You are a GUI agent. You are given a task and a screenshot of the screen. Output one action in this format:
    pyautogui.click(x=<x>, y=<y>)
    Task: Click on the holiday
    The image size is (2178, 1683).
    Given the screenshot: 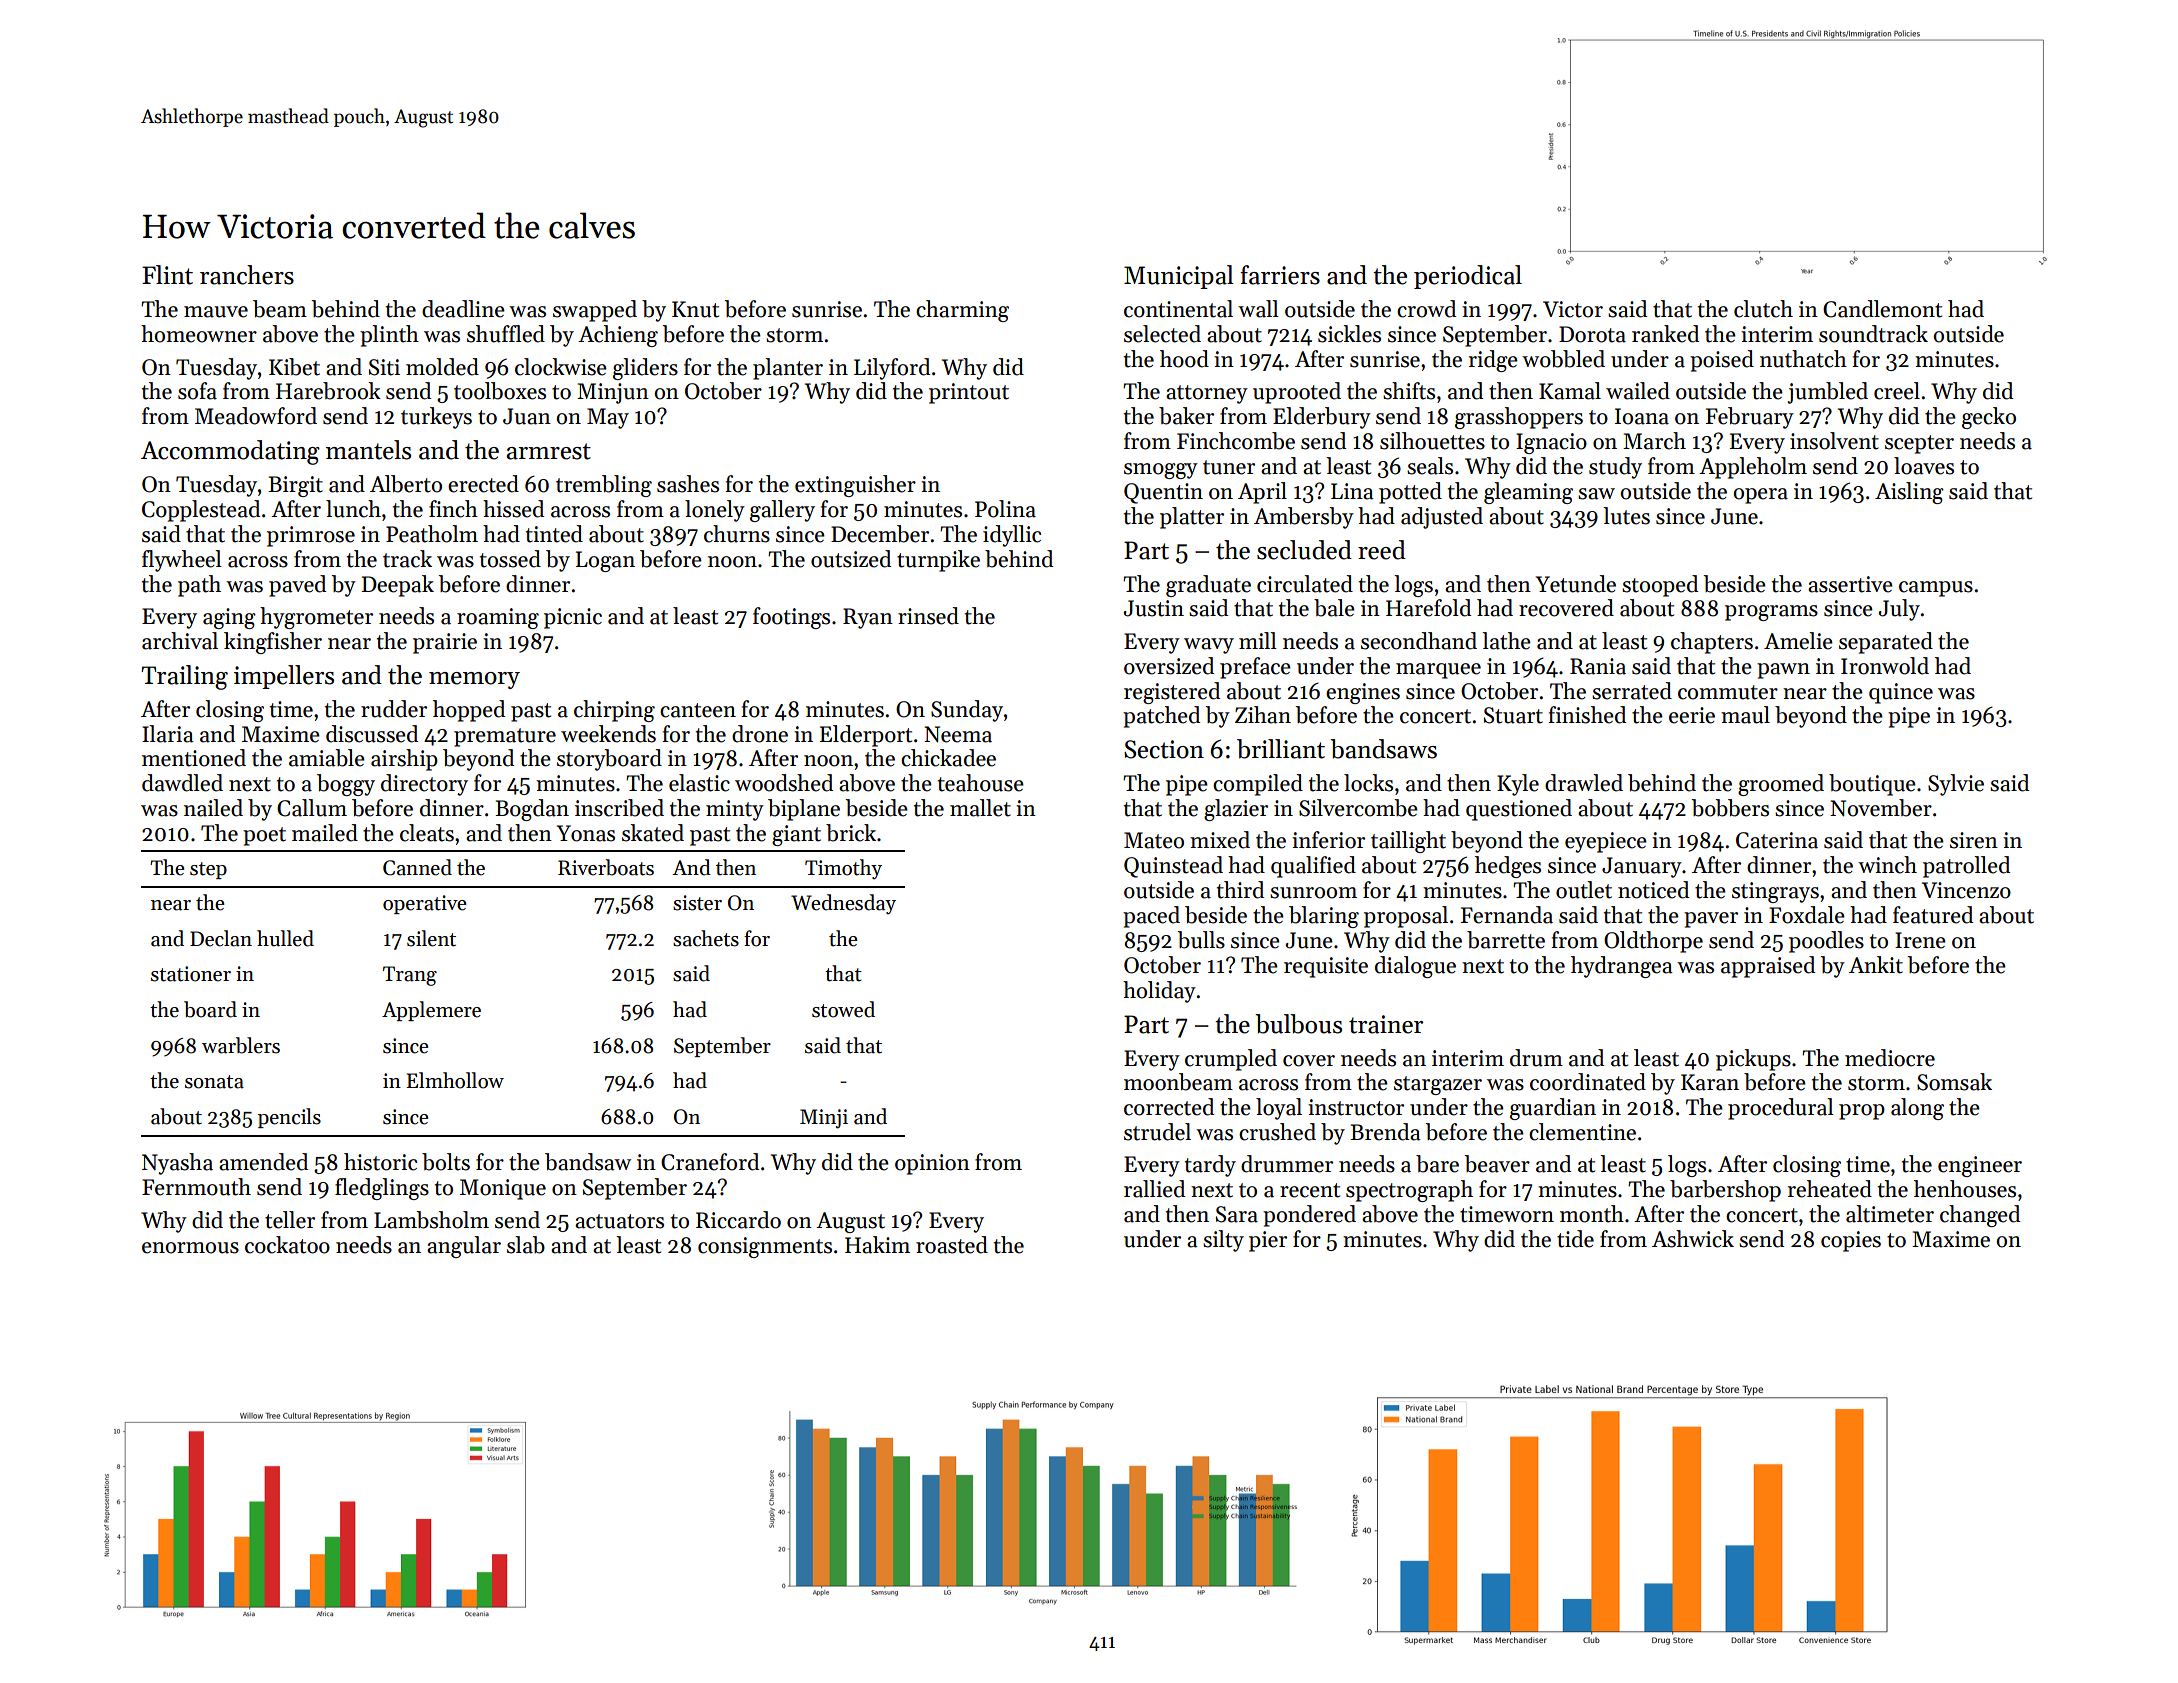 What is the action you would take?
    pyautogui.click(x=1159, y=992)
